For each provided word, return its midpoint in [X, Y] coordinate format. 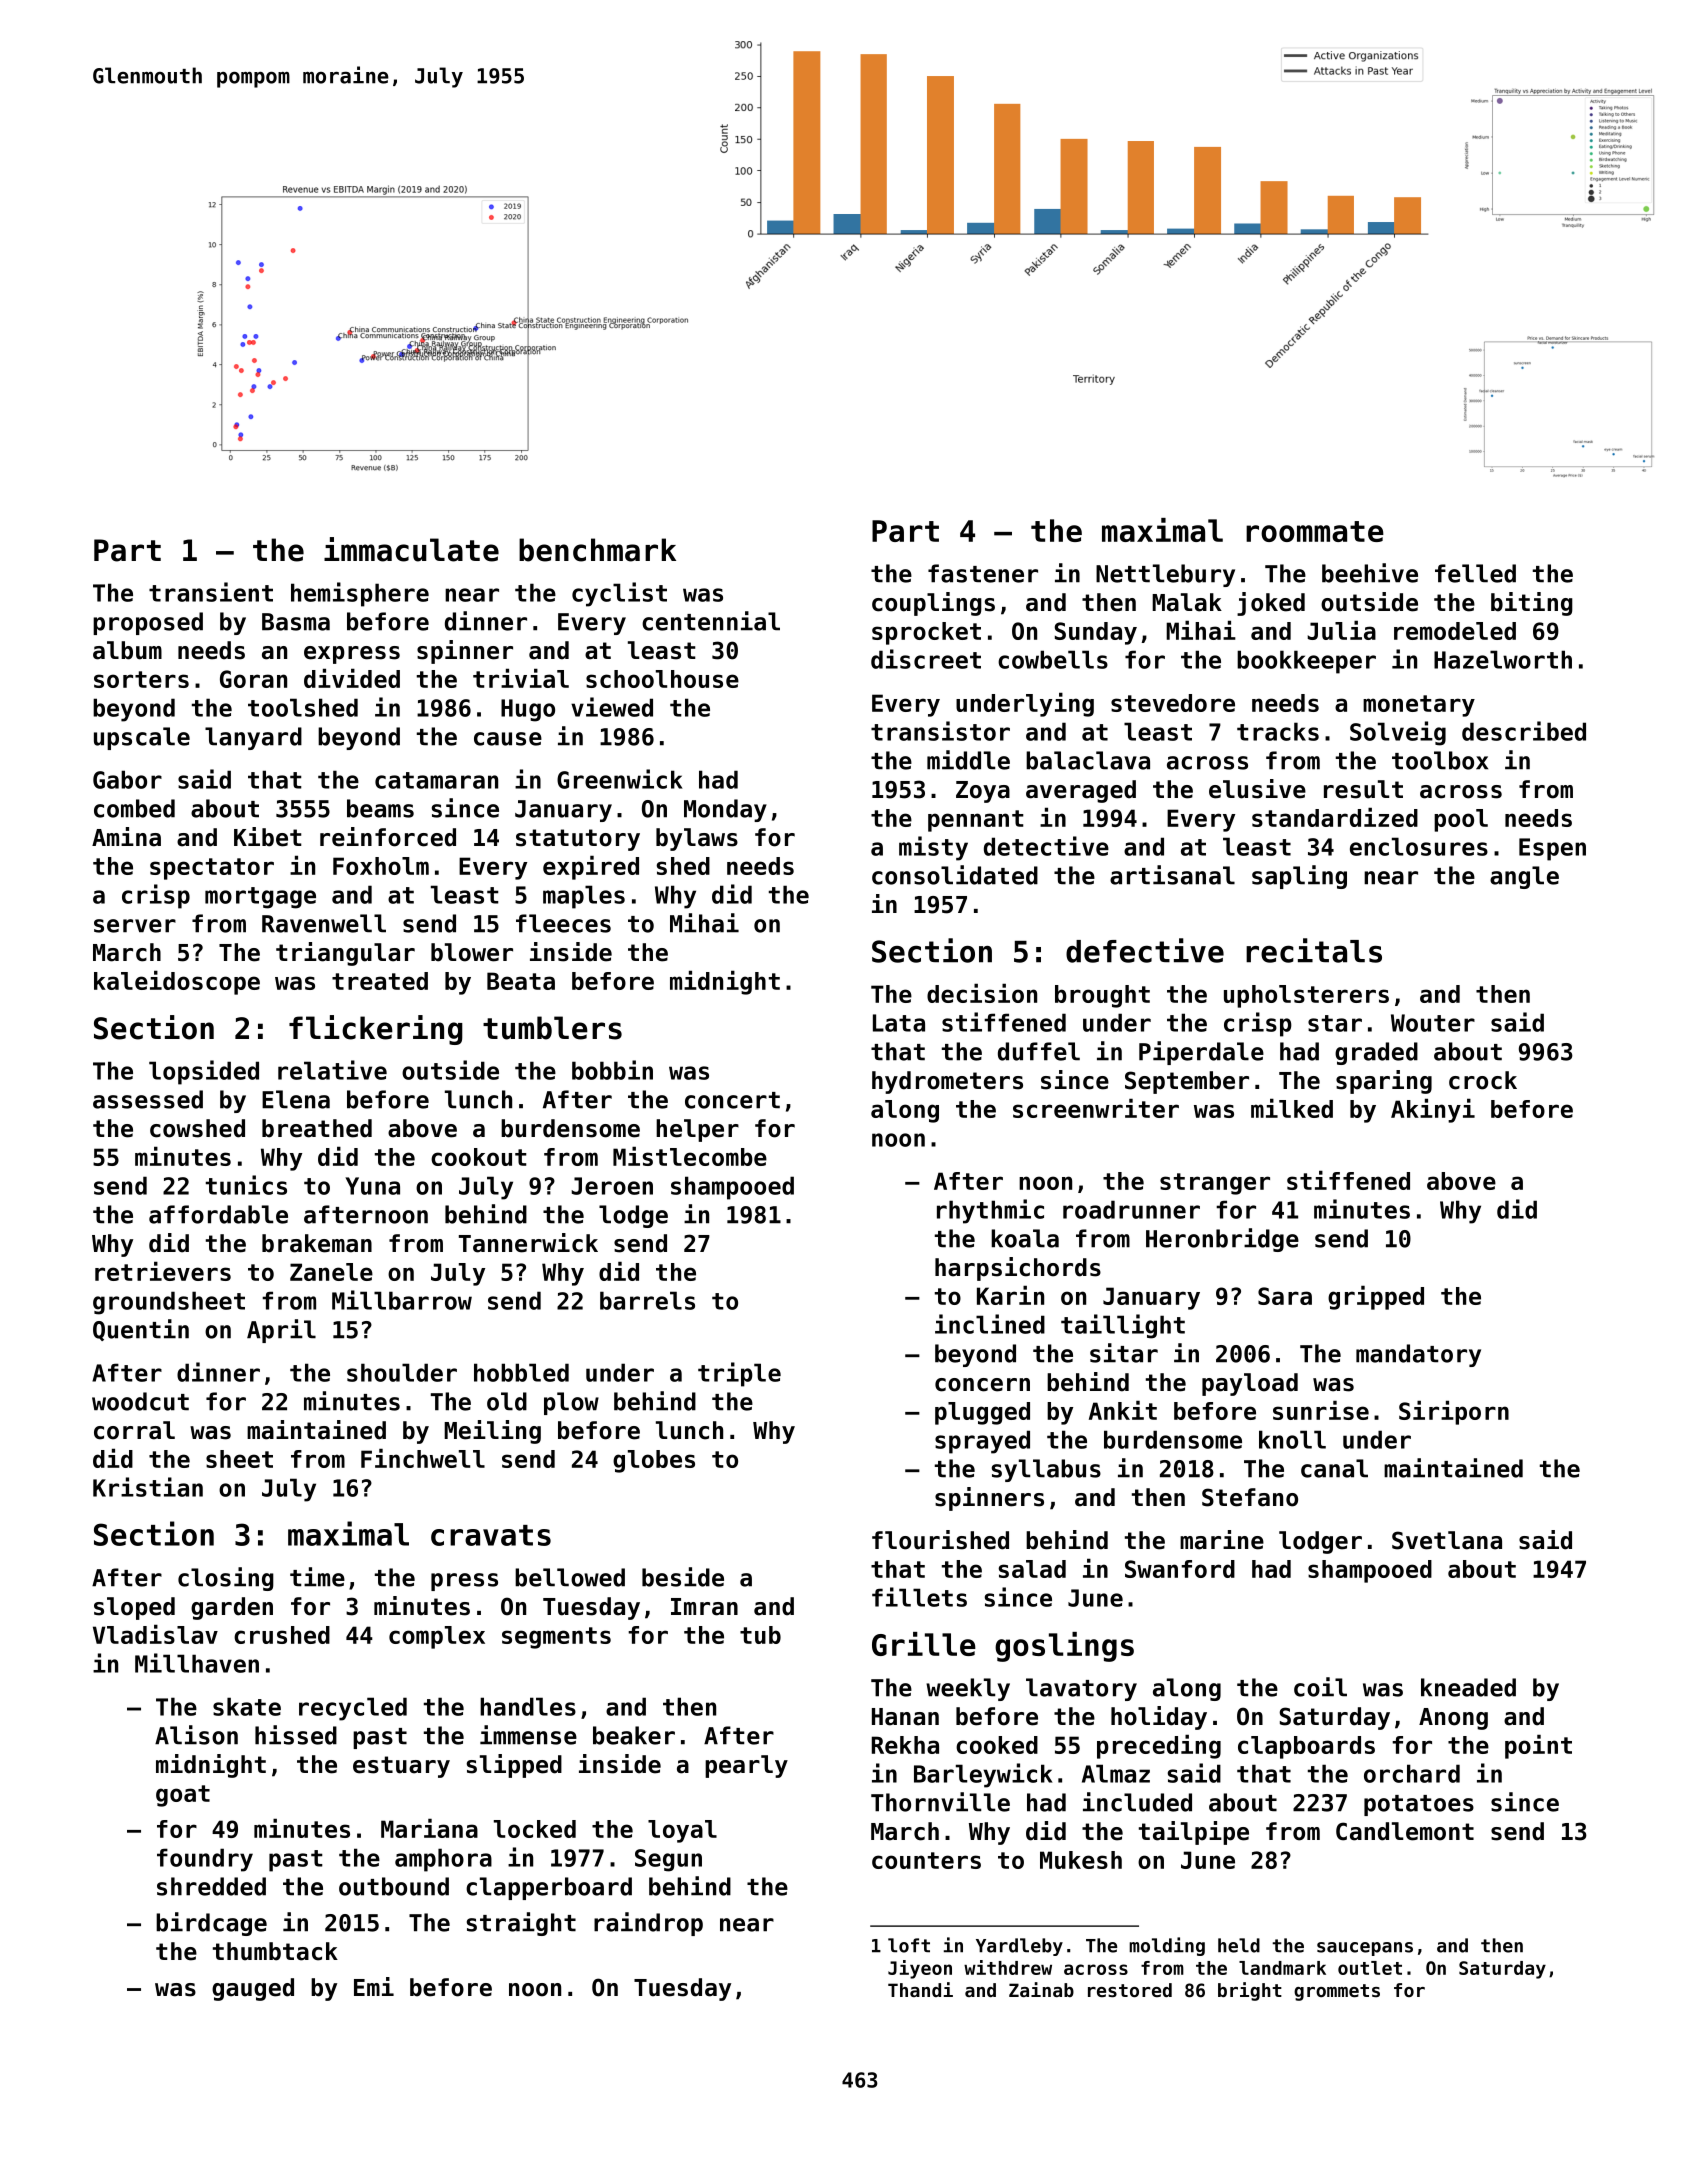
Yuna [372, 1186]
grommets [1337, 1992]
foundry [205, 1860]
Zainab [1041, 1989]
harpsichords [1018, 1269]
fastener [983, 573]
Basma [296, 622]
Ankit [1123, 1410]
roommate [1315, 531]
